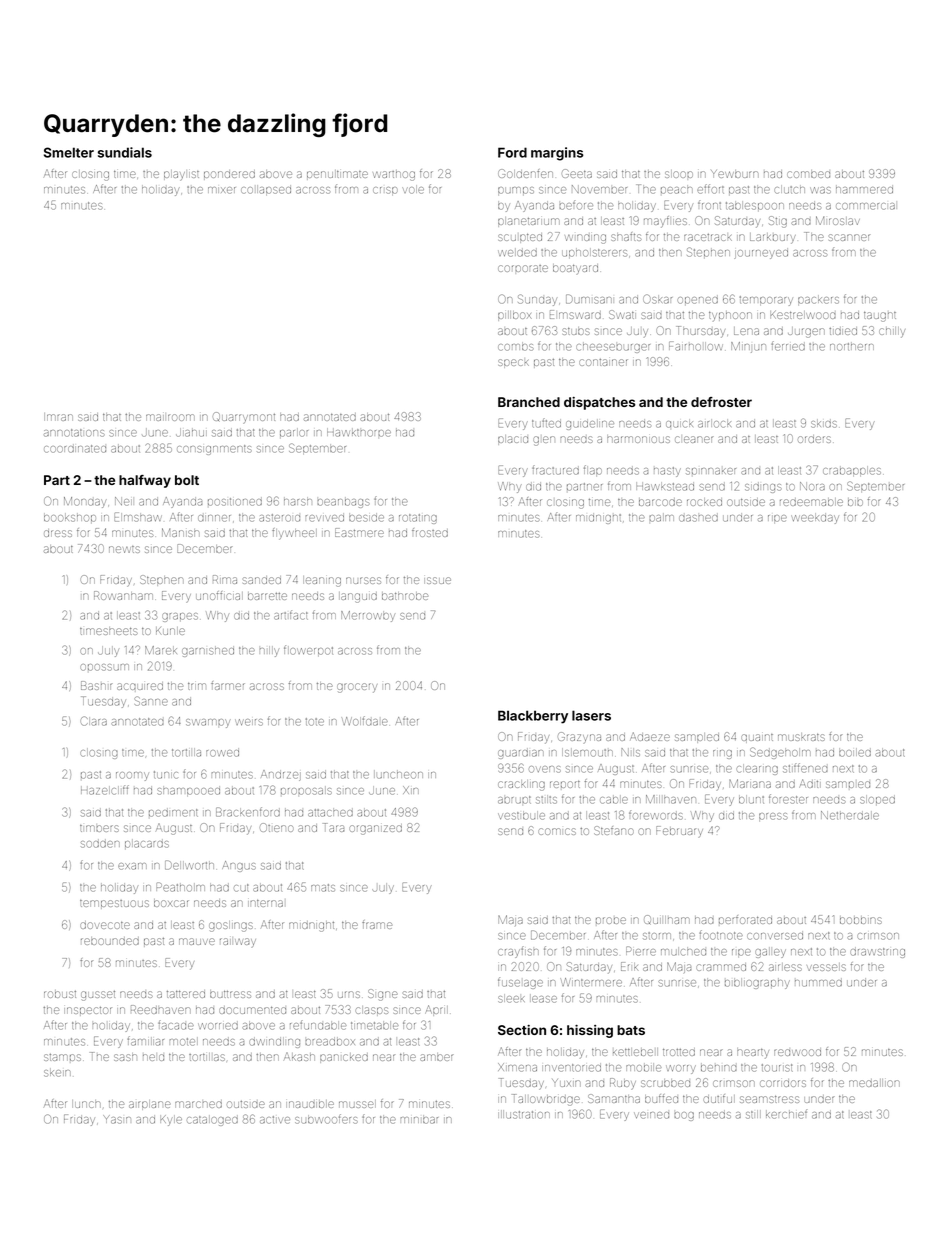  I want to click on ferried, so click(788, 346).
